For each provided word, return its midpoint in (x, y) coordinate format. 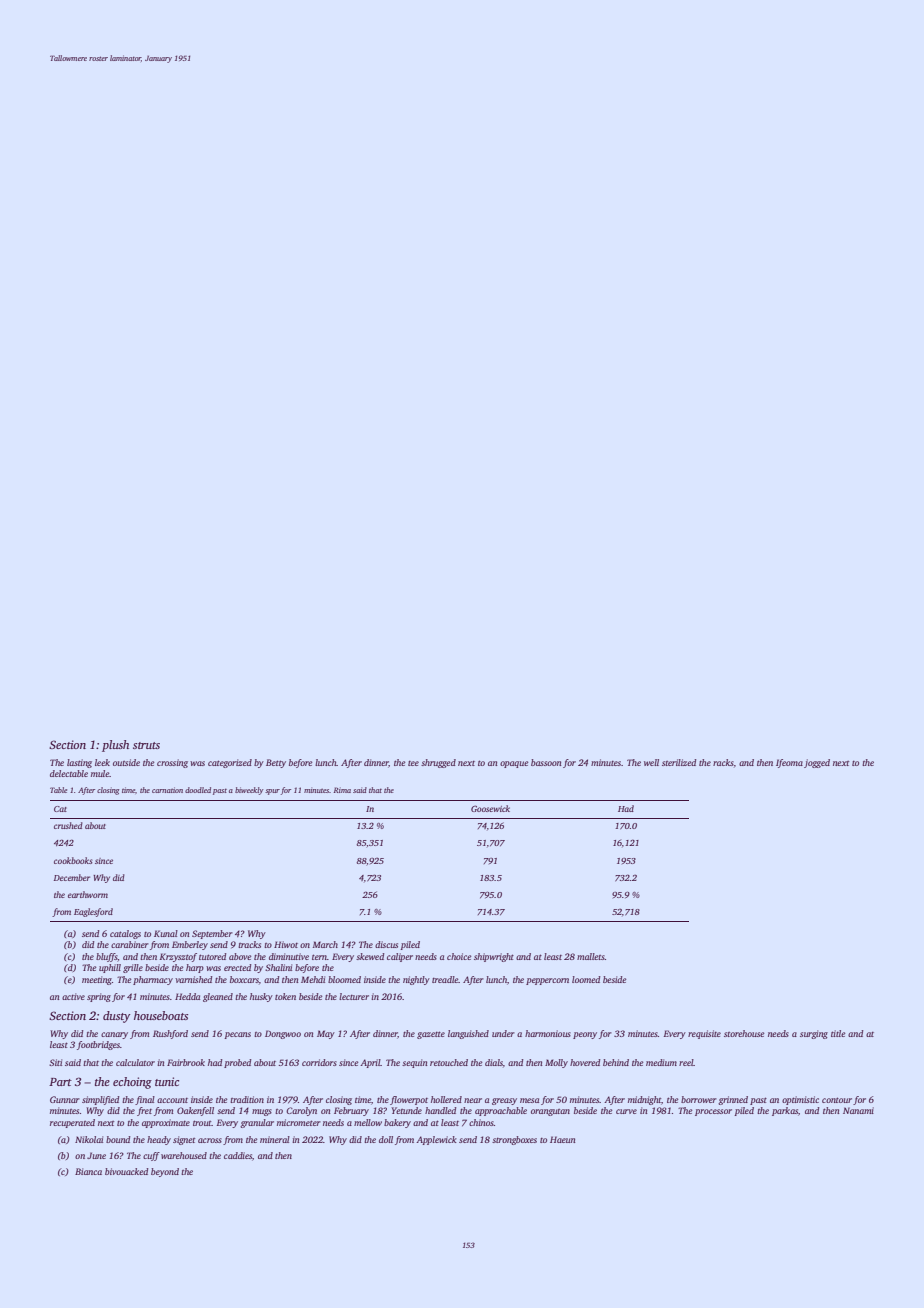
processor (713, 1112)
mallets (591, 956)
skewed (370, 956)
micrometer (299, 1122)
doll (386, 1139)
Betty (276, 763)
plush (115, 746)
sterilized (679, 762)
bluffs (107, 957)
